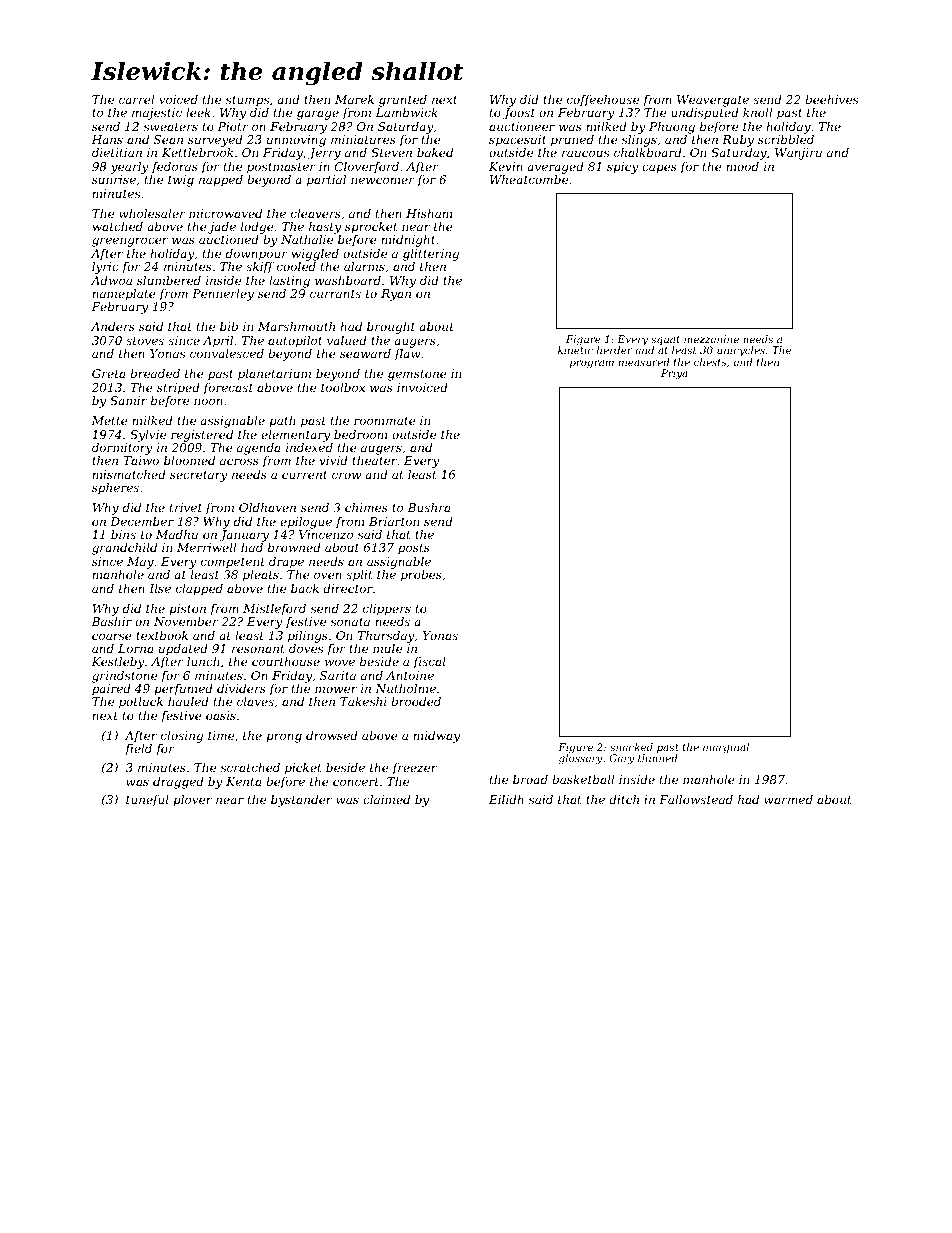 The image size is (952, 1233). What do you see at coordinates (603, 101) in the document?
I see `coffeehouse` at bounding box center [603, 101].
